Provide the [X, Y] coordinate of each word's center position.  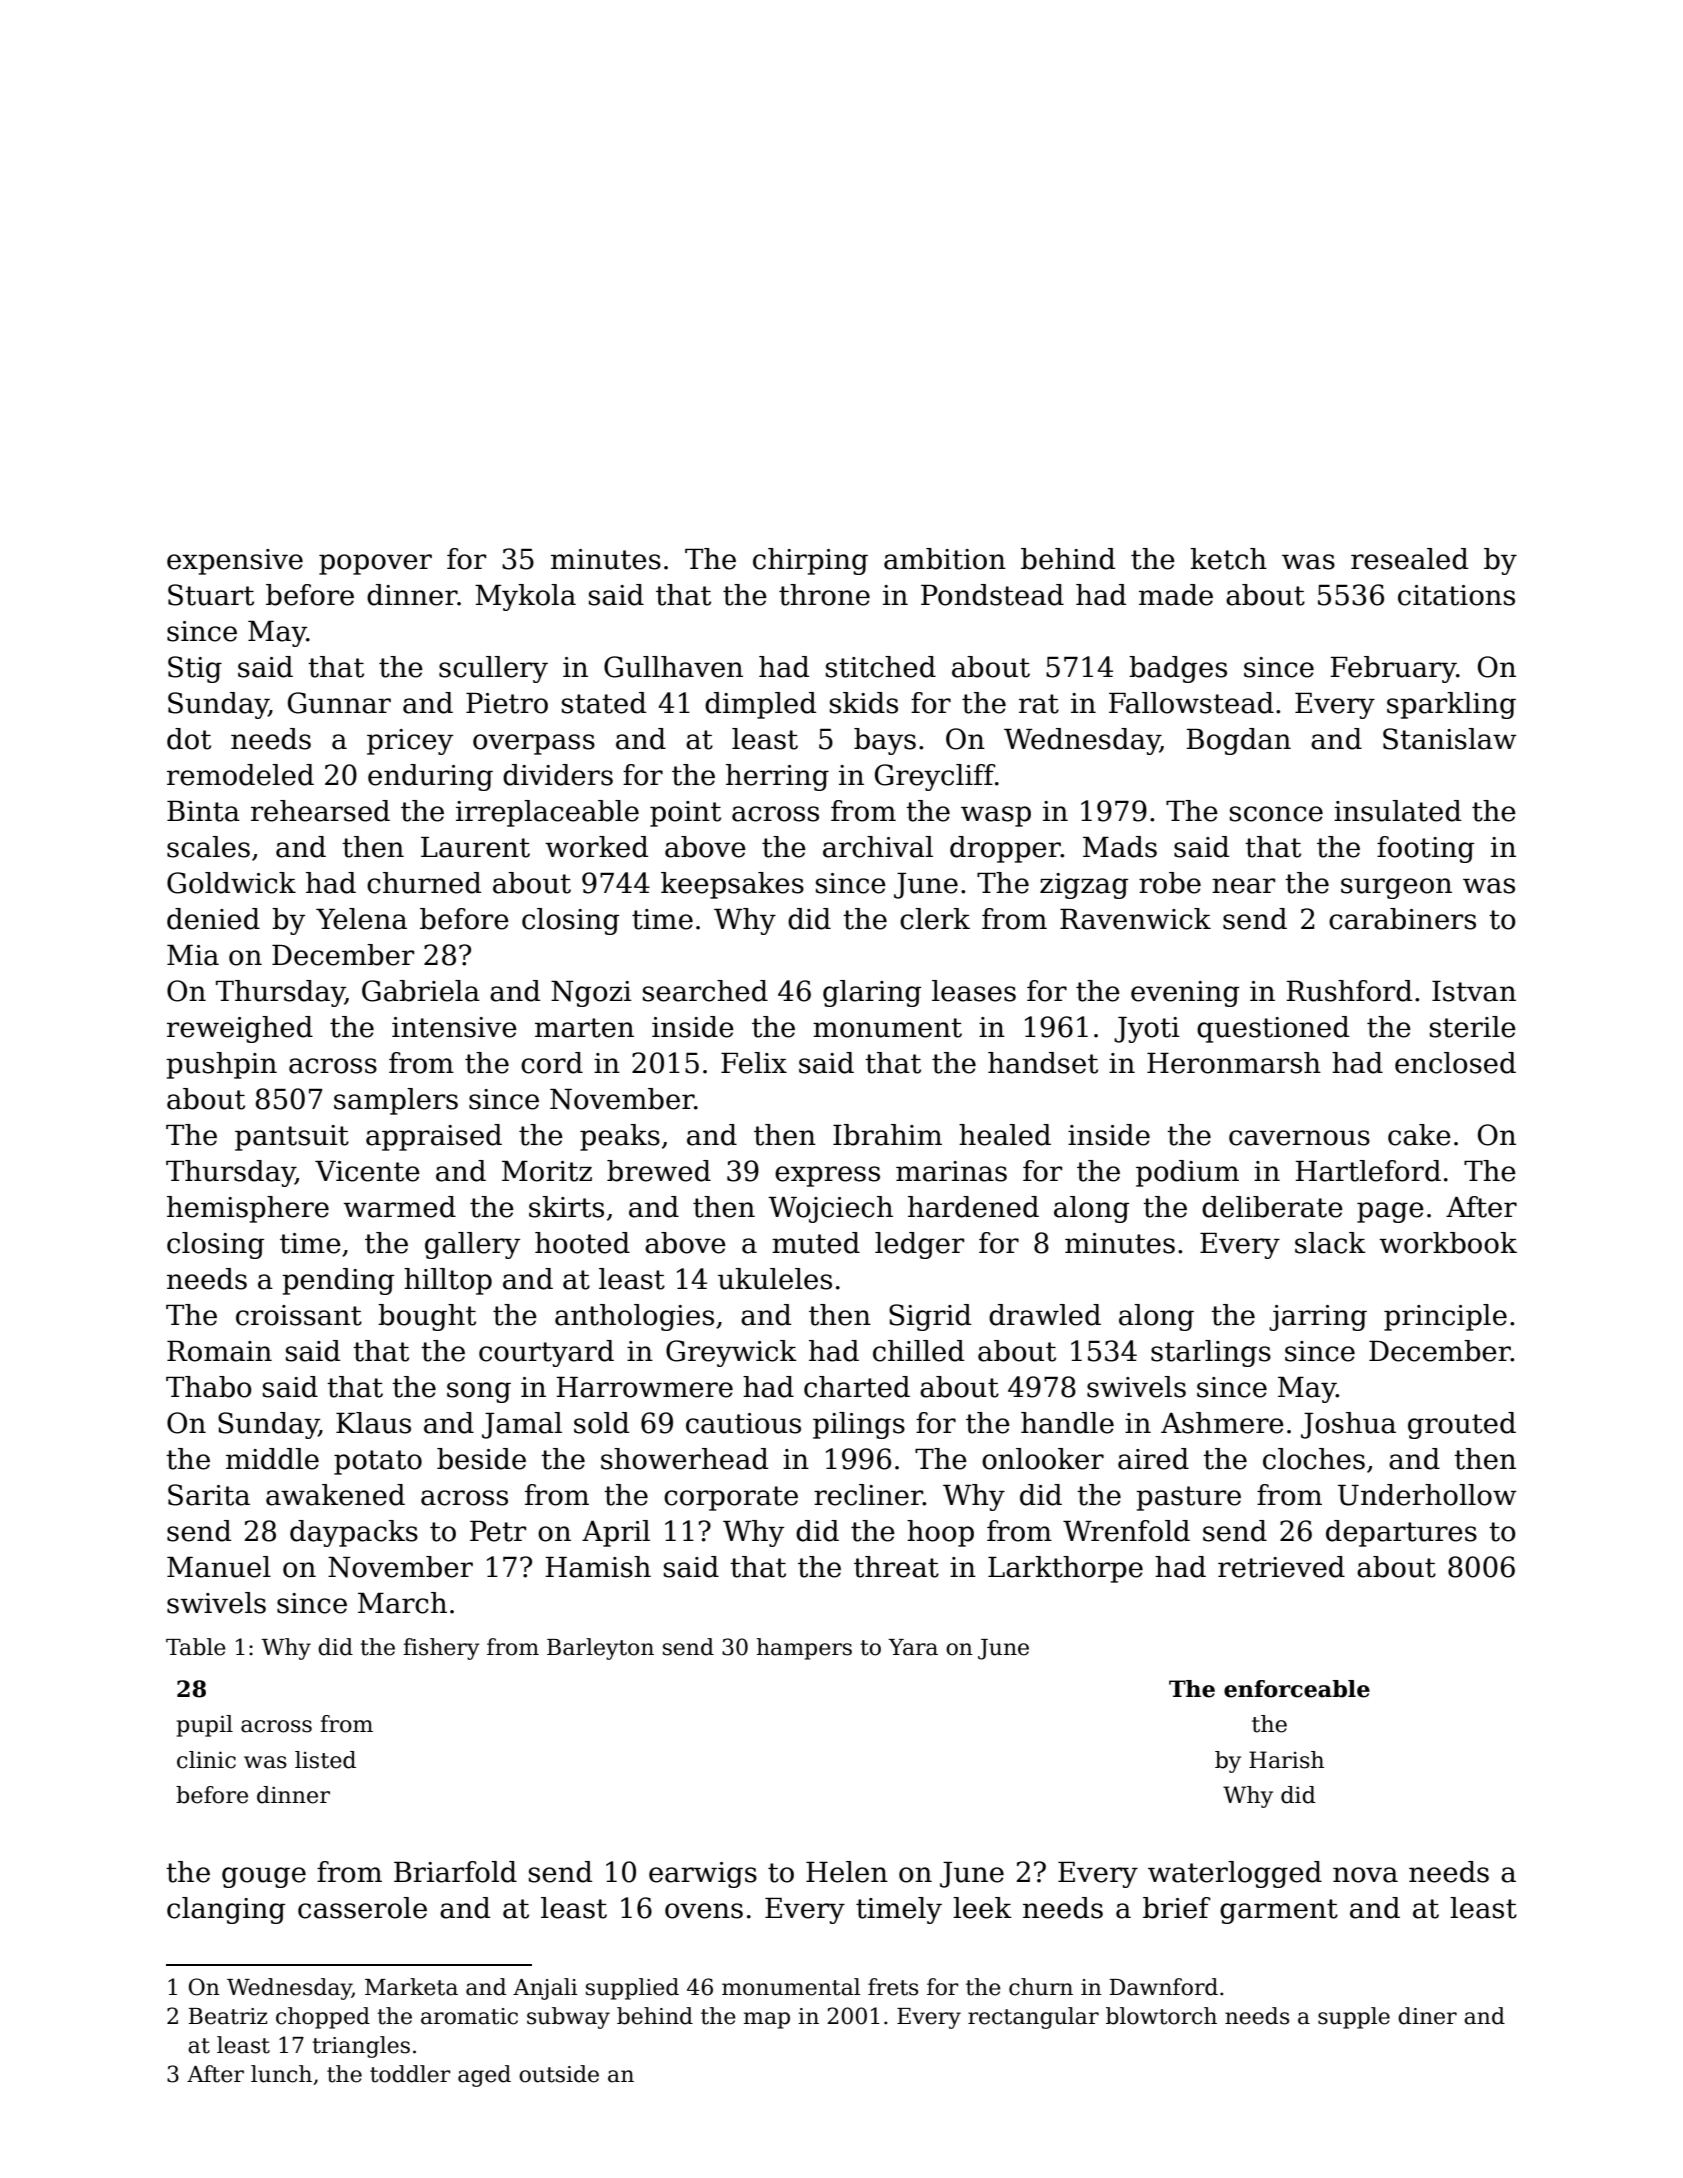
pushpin [221, 1065]
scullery [493, 669]
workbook [1448, 1243]
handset [1043, 1063]
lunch [281, 2074]
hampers [804, 1649]
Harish [1286, 1760]
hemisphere [248, 1209]
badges [1178, 669]
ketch [1228, 559]
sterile [1473, 1027]
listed [325, 1760]
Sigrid [930, 1317]
